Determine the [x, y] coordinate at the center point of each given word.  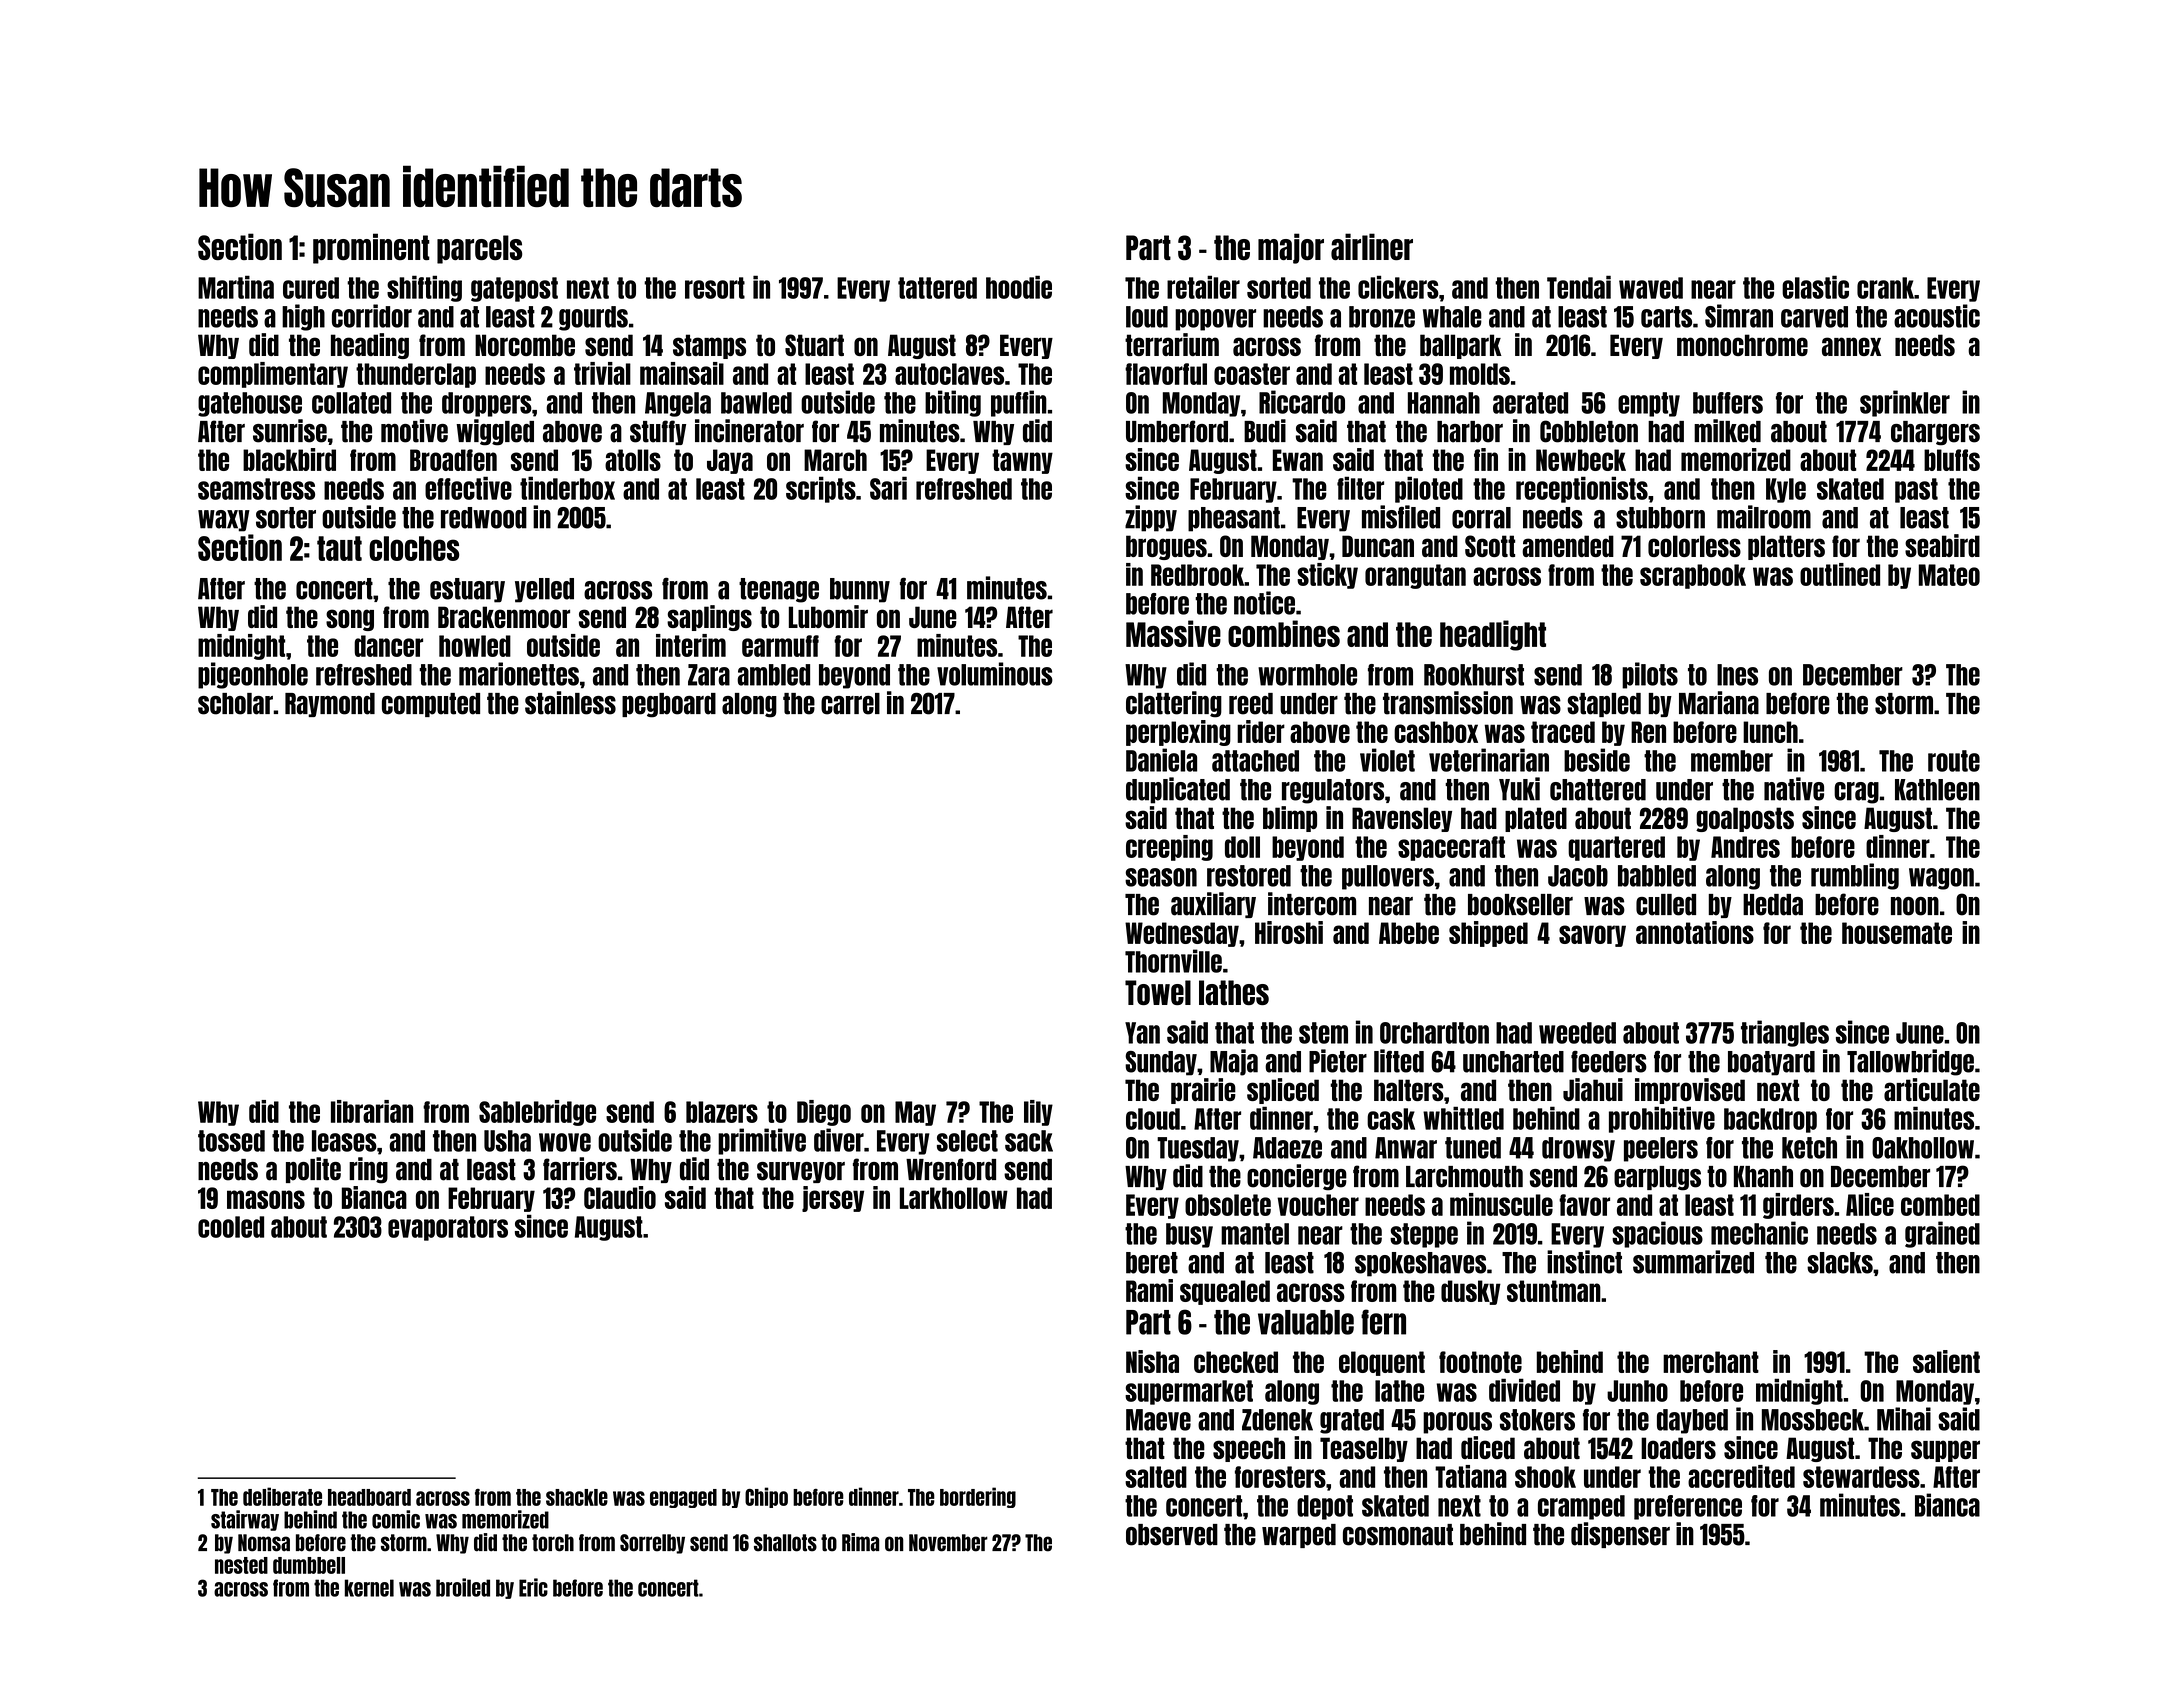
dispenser [1620, 1535]
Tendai [1579, 287]
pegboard [669, 705]
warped [1299, 1536]
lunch [1770, 732]
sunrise [290, 431]
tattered [937, 288]
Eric [533, 1587]
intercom [1312, 904]
